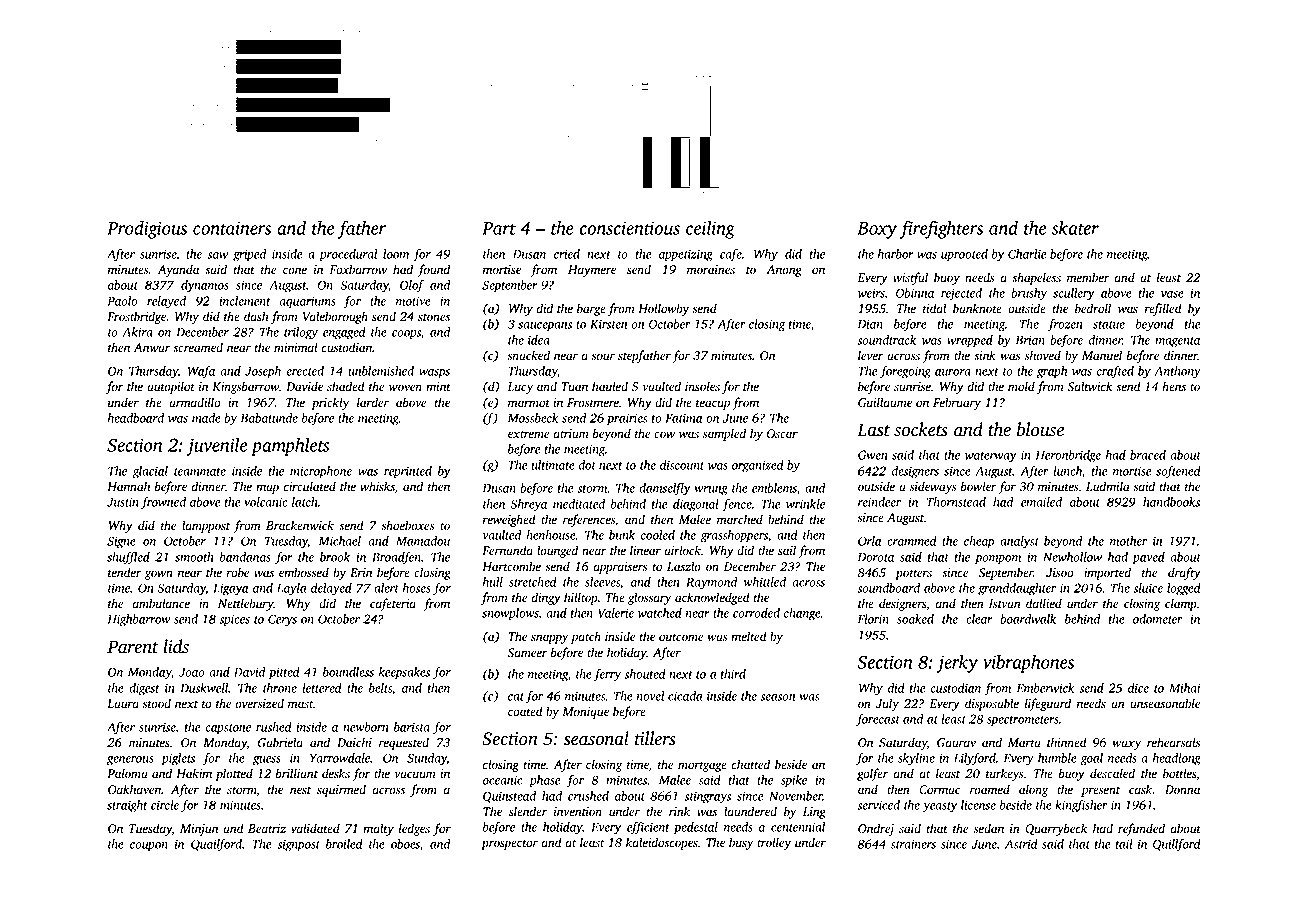 The width and height of the screenshot is (1308, 924). Describe the element at coordinates (1141, 829) in the screenshot. I see `refunded` at that location.
